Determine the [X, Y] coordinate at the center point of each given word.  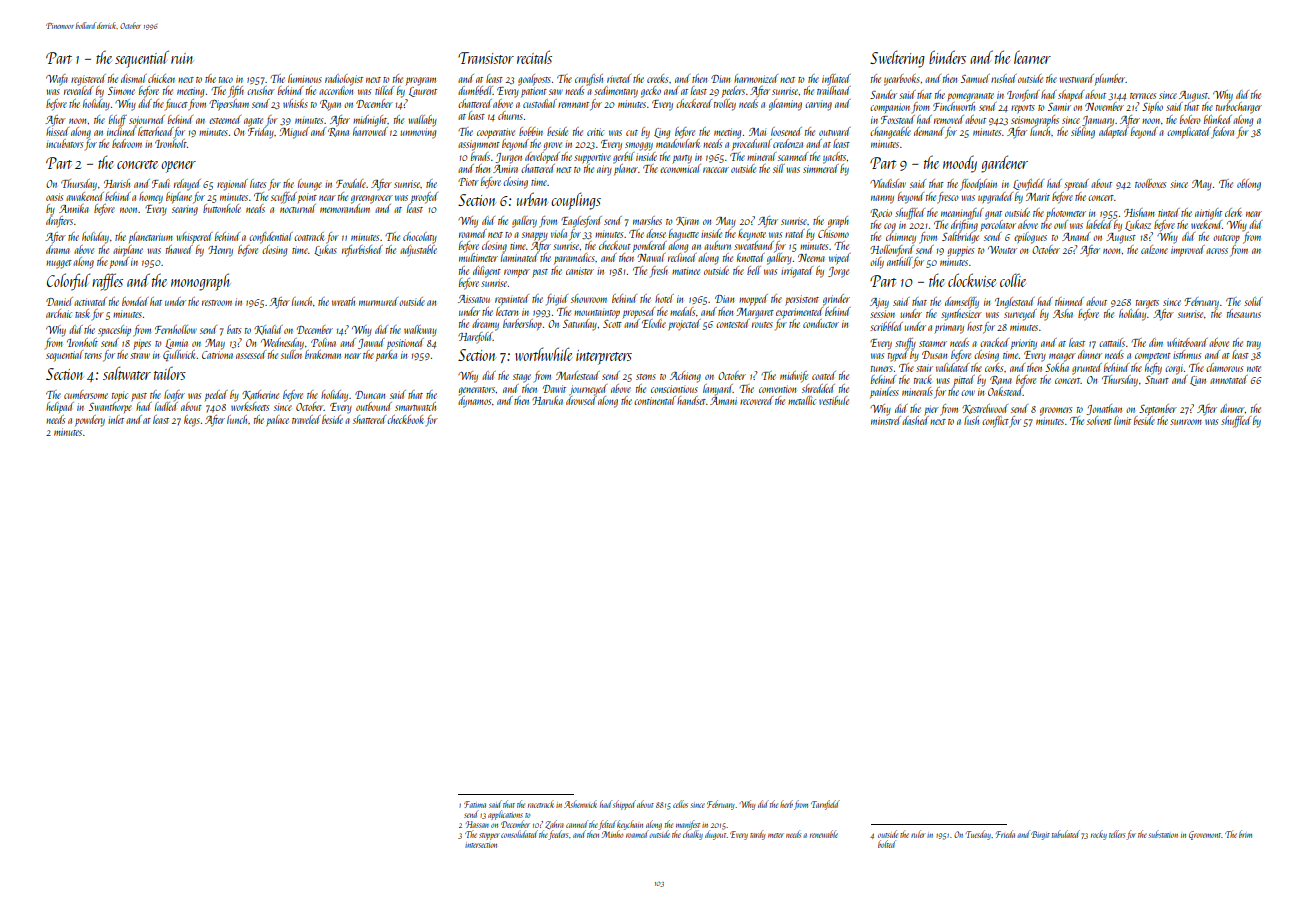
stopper [489, 836]
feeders [558, 835]
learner [1032, 57]
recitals [534, 57]
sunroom [1186, 422]
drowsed [581, 400]
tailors [170, 373]
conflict [995, 422]
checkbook [405, 419]
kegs [192, 421]
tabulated [1066, 834]
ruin [182, 58]
